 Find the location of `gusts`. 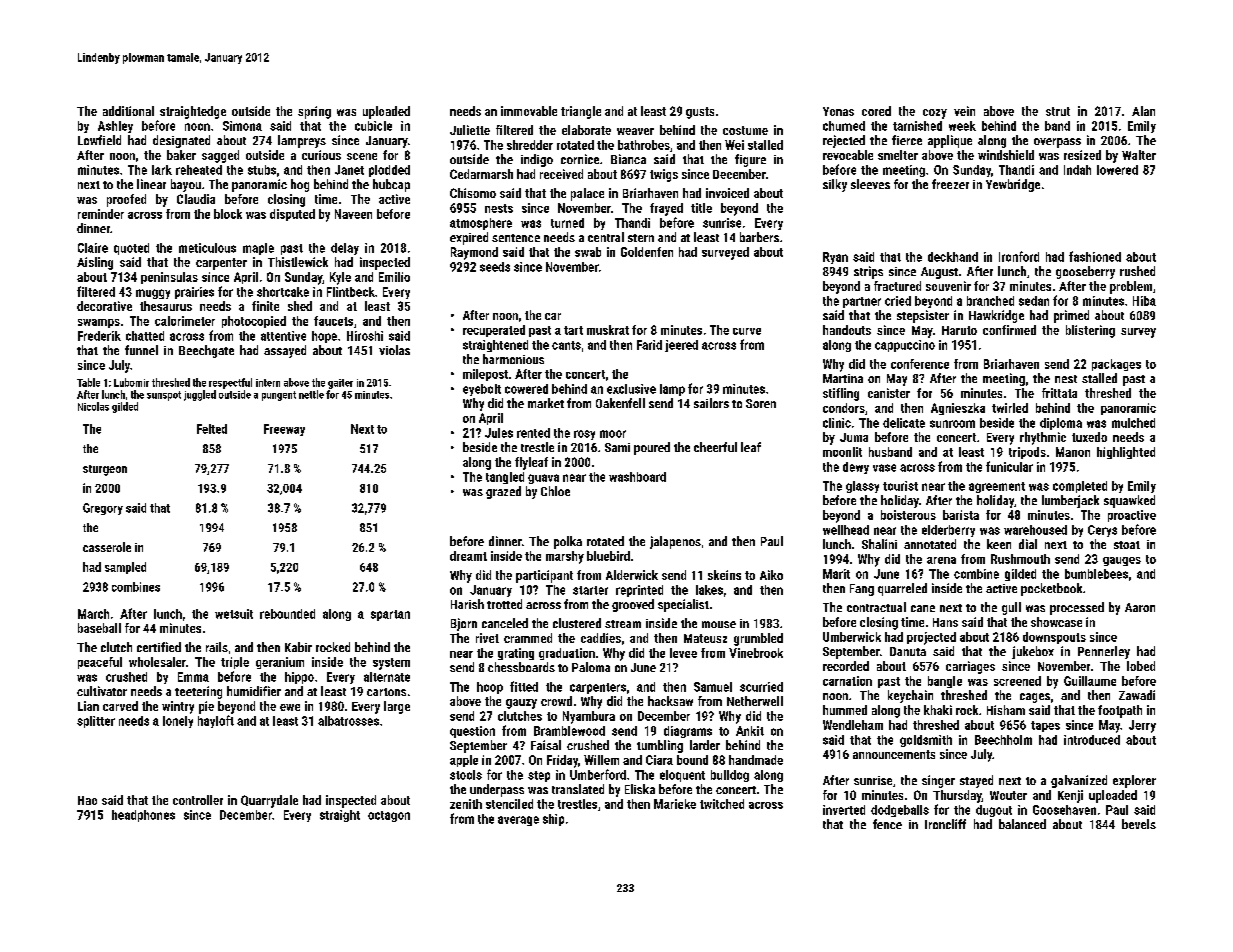

gusts is located at coordinates (700, 113).
